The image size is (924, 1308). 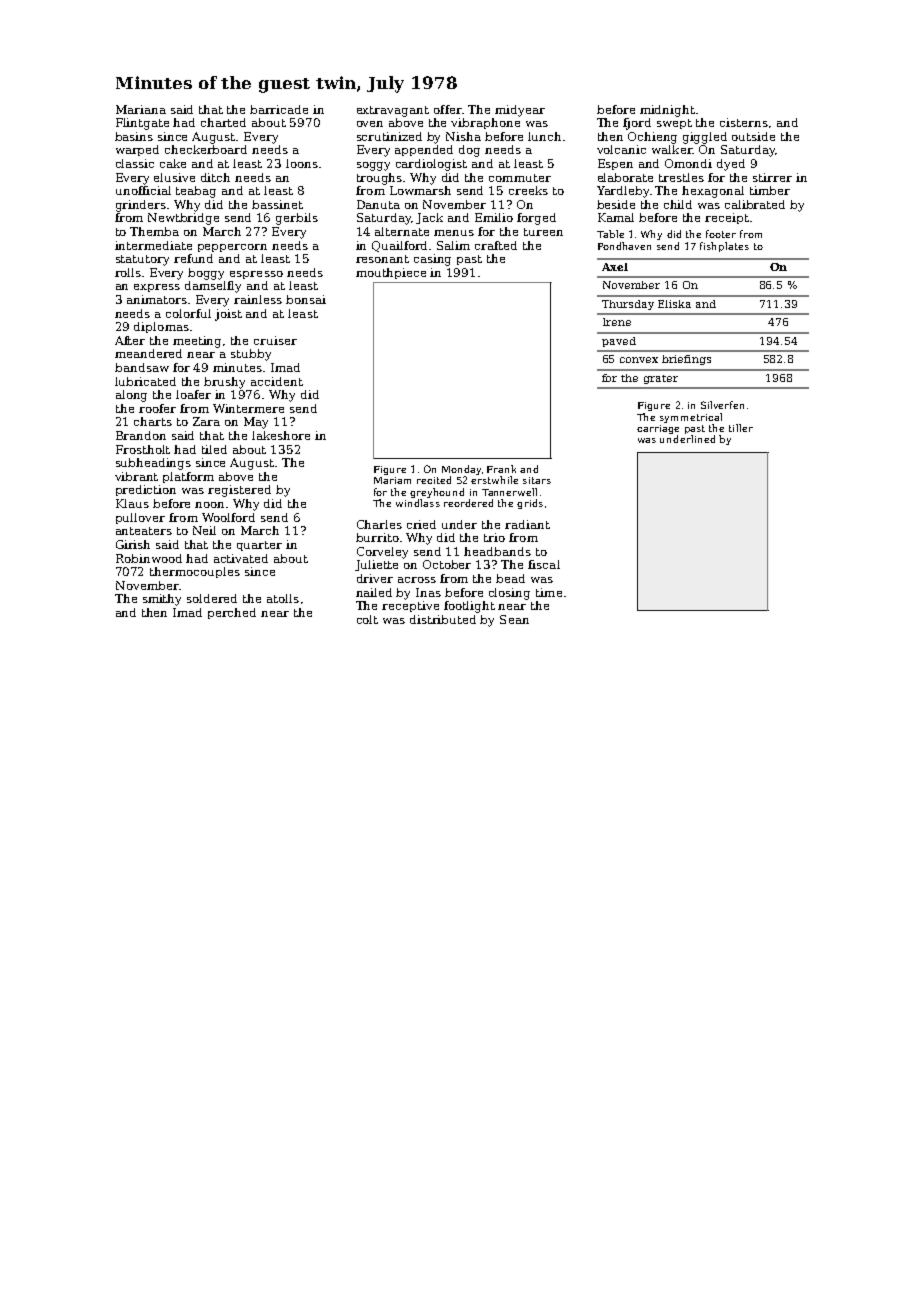 I want to click on lunch, so click(x=544, y=136).
